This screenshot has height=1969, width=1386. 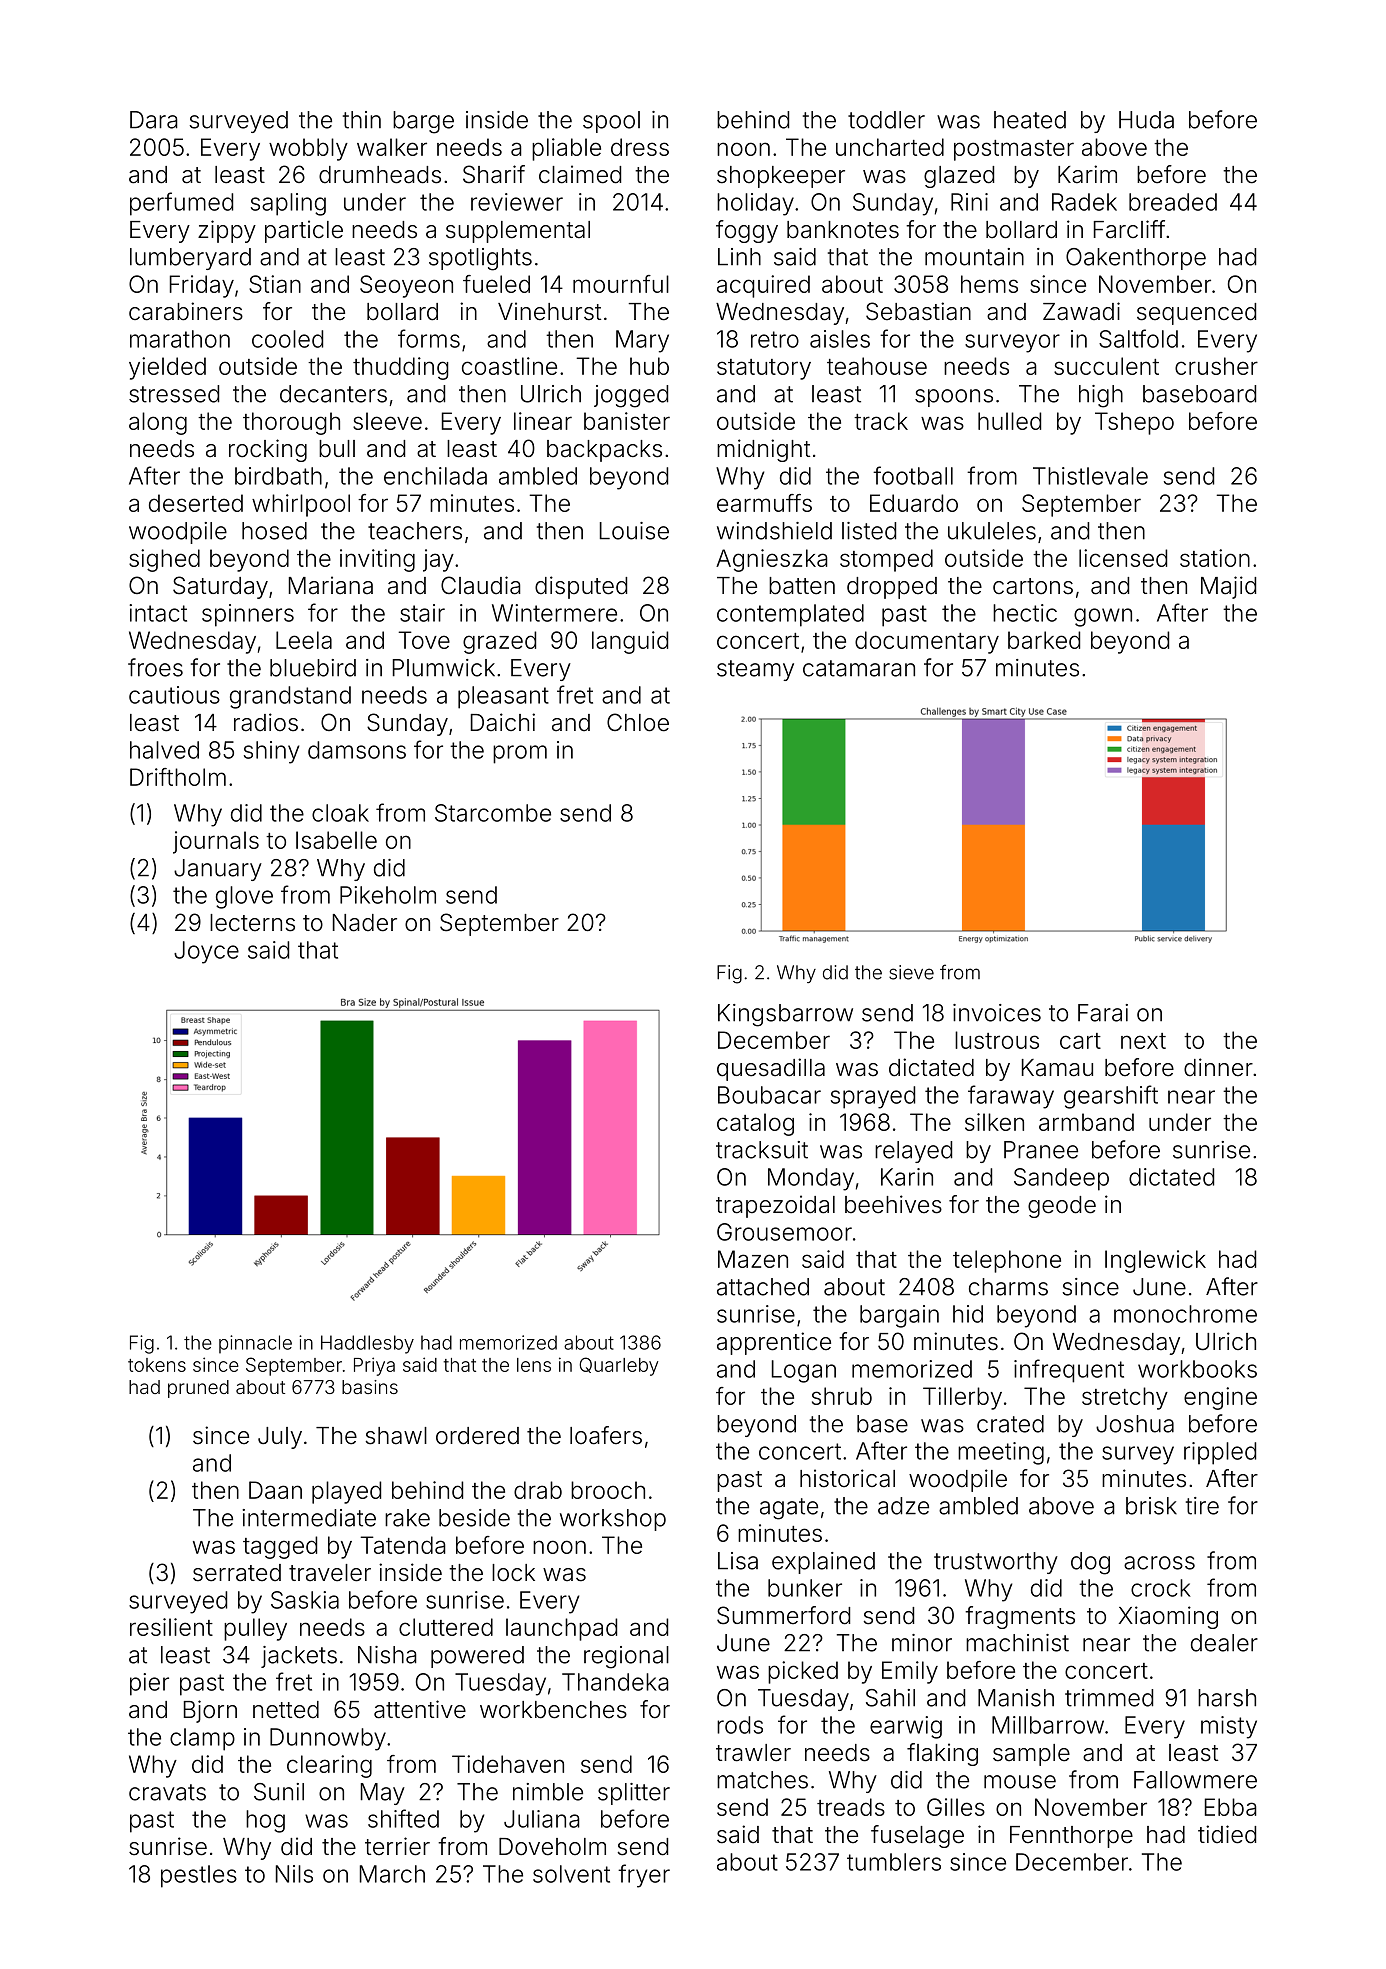 I want to click on Starcombe, so click(x=493, y=813).
